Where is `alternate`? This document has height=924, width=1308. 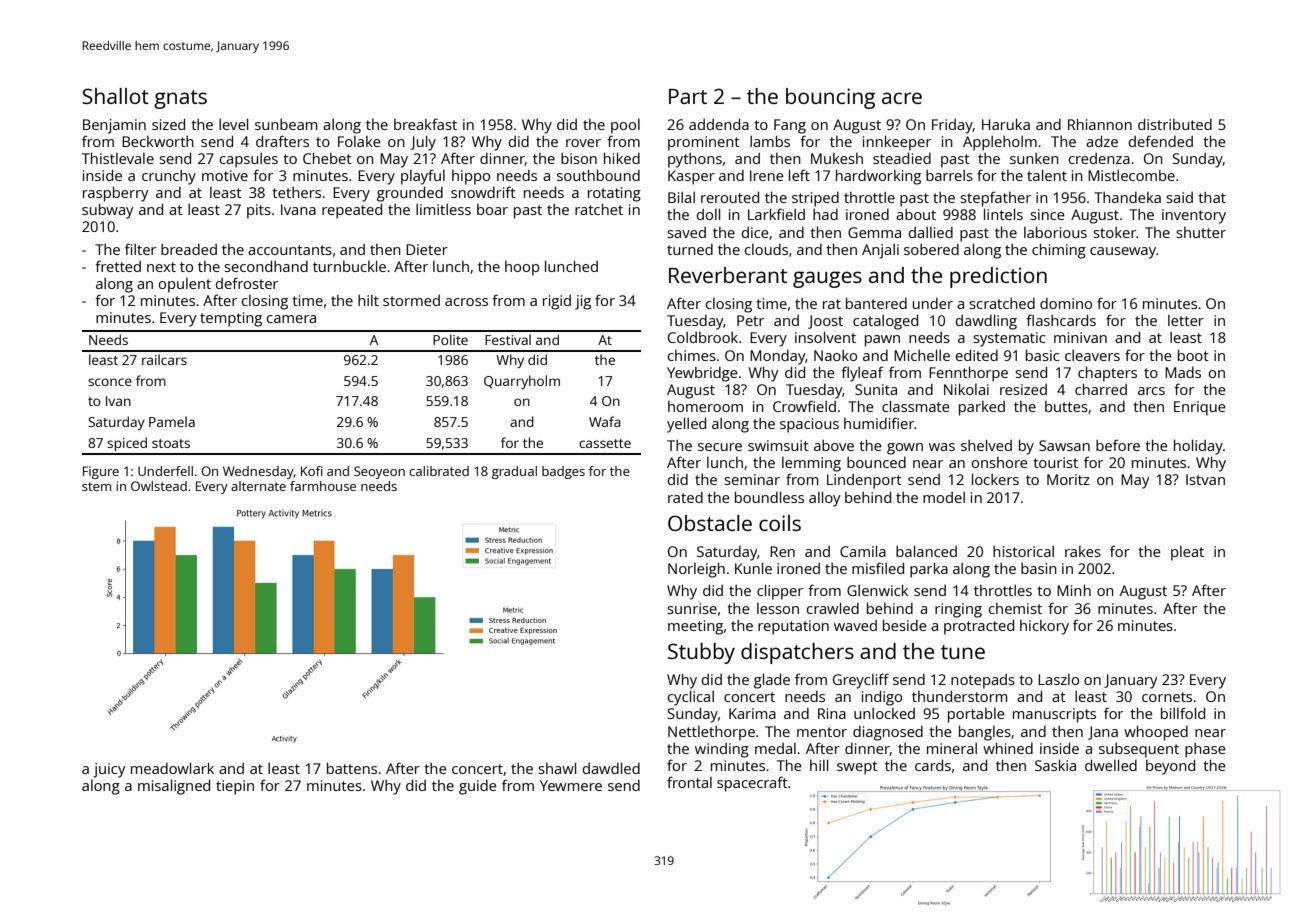
alternate is located at coordinates (258, 486).
